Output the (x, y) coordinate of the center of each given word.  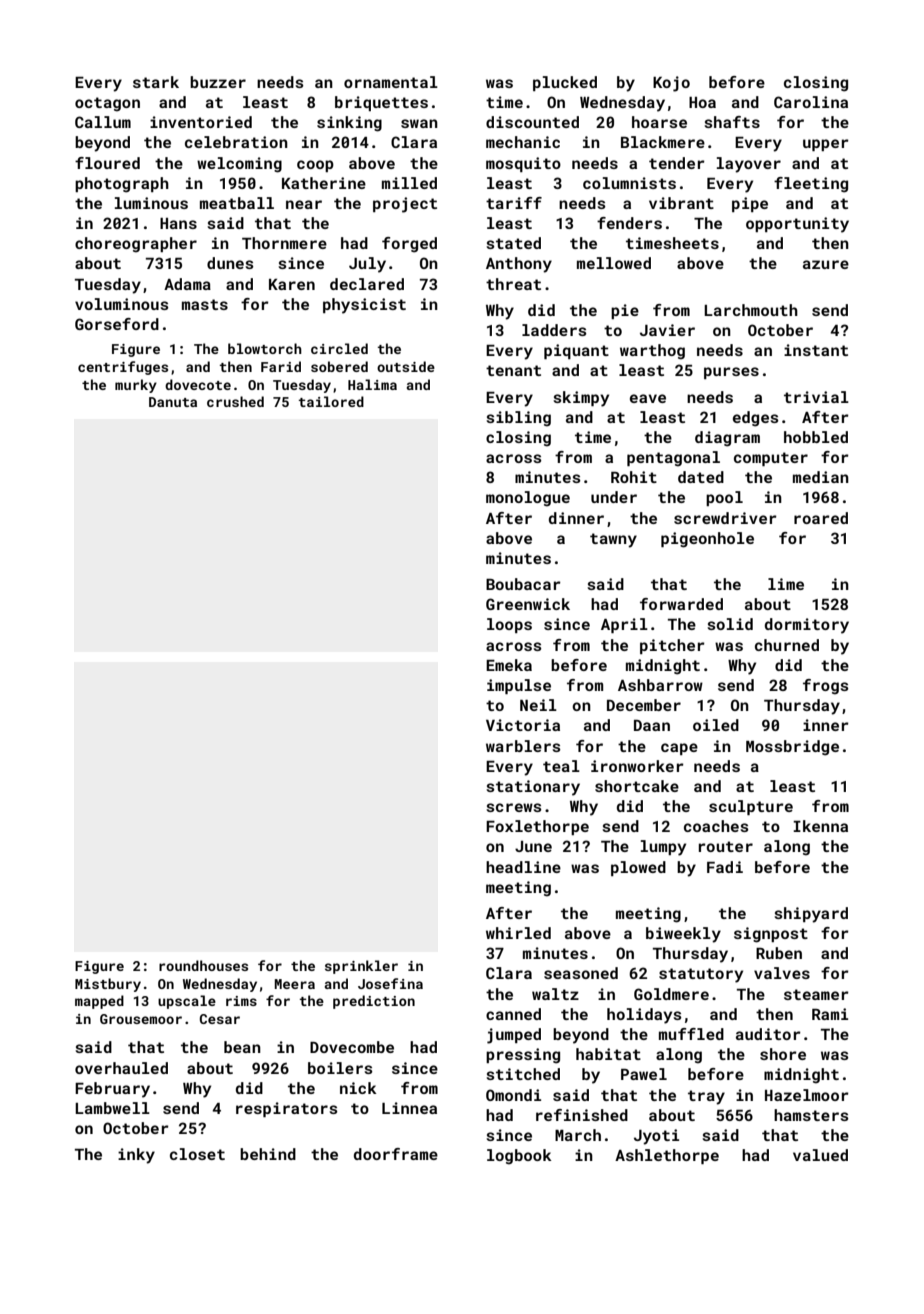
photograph (122, 185)
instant (816, 350)
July (367, 265)
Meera (295, 984)
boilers (340, 1068)
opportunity (797, 225)
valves (782, 973)
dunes (230, 263)
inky (136, 1156)
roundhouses (203, 965)
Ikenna (820, 826)
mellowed (614, 263)
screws (514, 807)
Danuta (173, 402)
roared (821, 518)
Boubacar (523, 584)
